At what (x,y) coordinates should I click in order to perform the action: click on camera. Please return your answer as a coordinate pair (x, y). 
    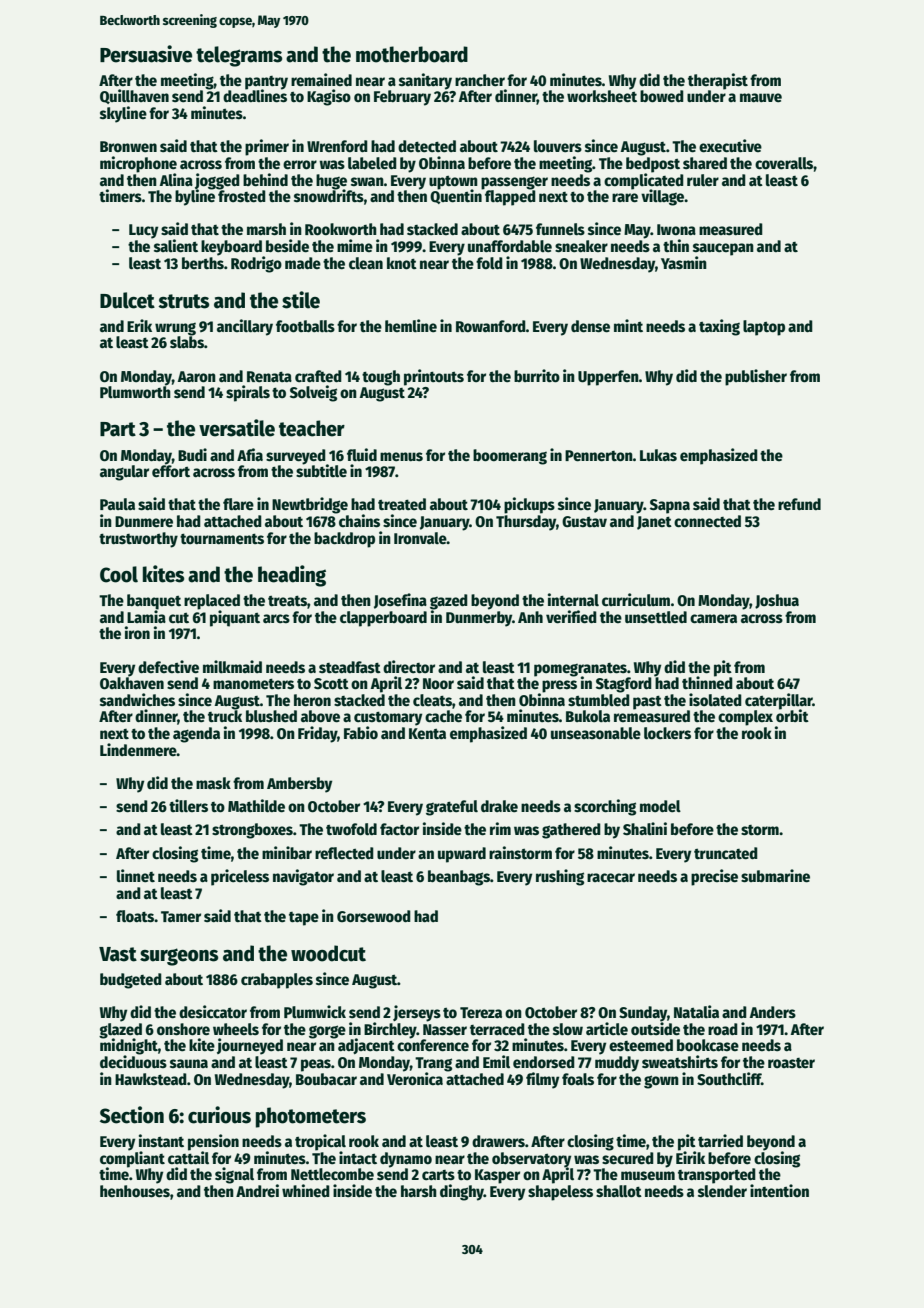
    Looking at the image, I should click on (713, 619).
